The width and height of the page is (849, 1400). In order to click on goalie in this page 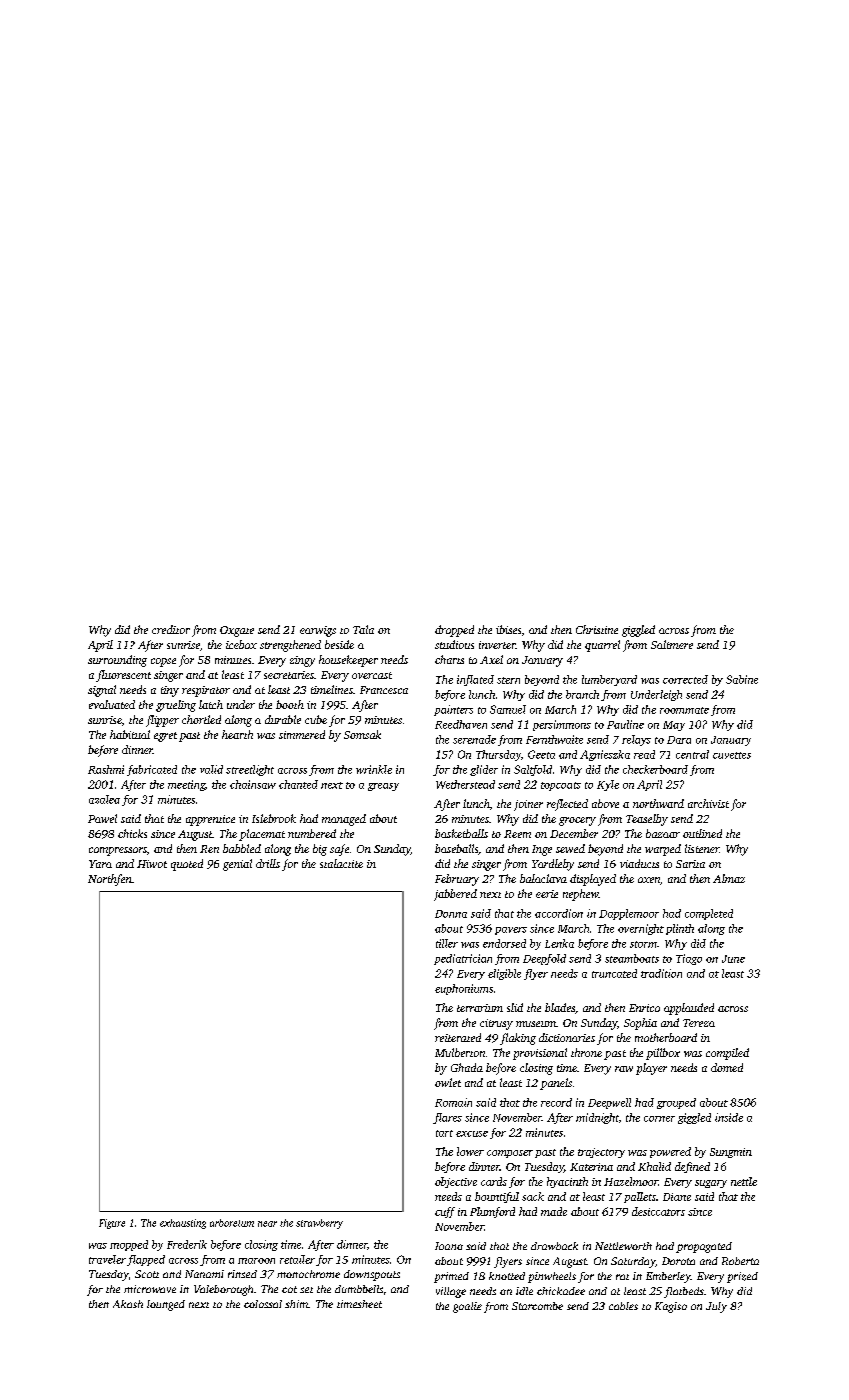, I will do `click(467, 1307)`.
